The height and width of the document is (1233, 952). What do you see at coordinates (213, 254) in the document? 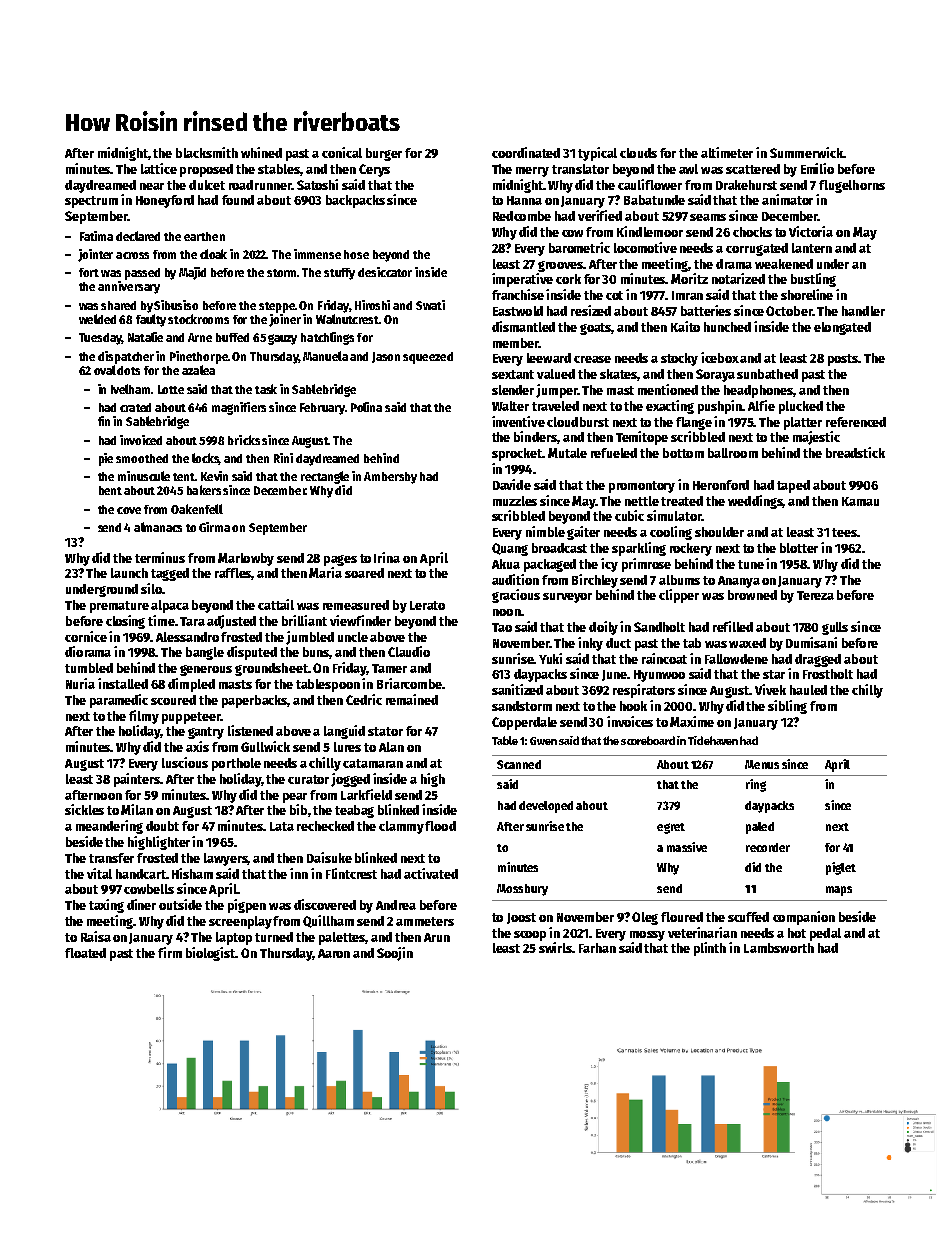
I see `cloak` at bounding box center [213, 254].
